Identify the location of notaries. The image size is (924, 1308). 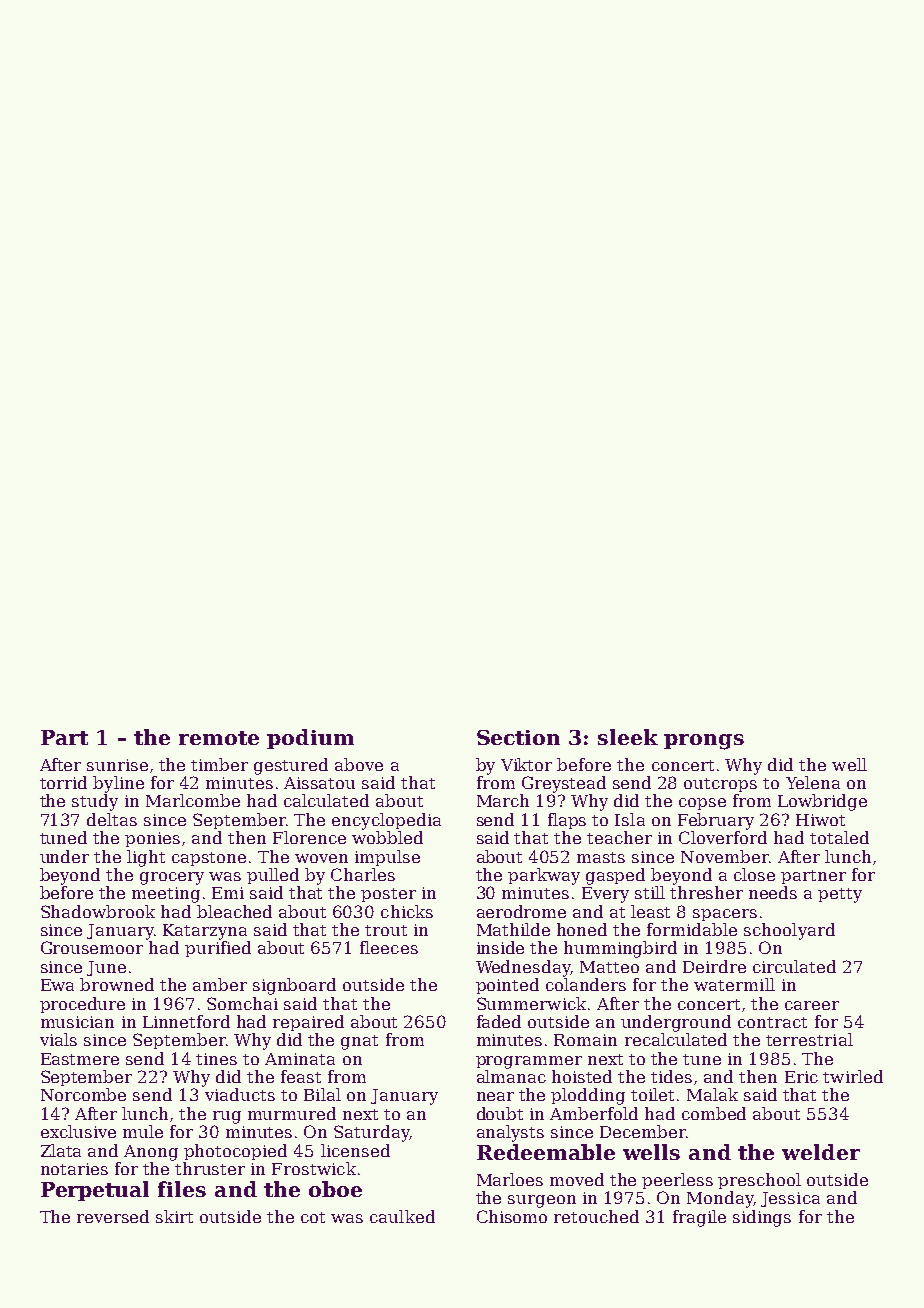
(74, 1169).
